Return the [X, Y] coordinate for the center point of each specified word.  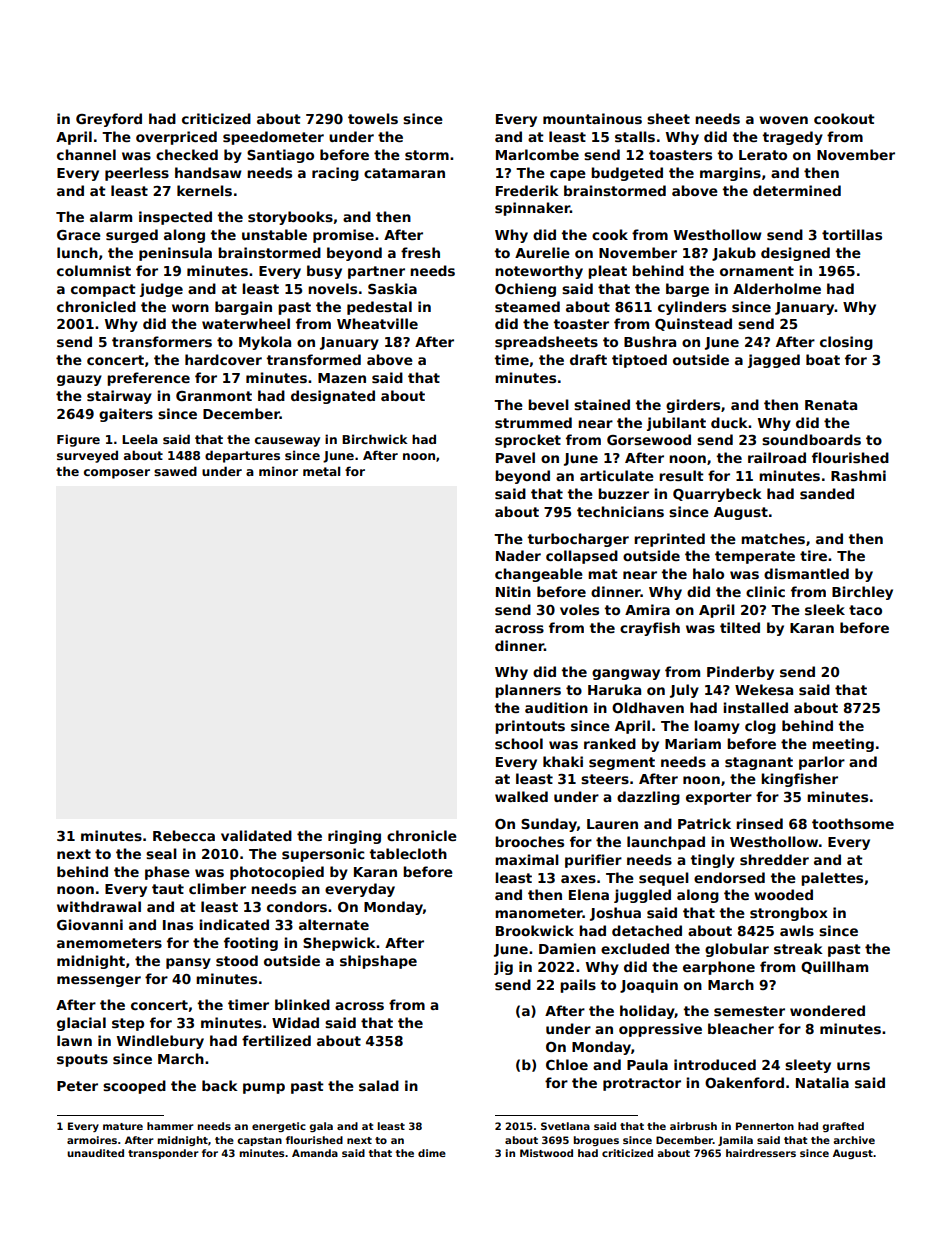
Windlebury [160, 1042]
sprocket [528, 441]
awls [797, 930]
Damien [567, 948]
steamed [527, 306]
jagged [774, 361]
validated [256, 835]
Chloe [567, 1064]
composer [117, 474]
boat [823, 359]
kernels [204, 190]
